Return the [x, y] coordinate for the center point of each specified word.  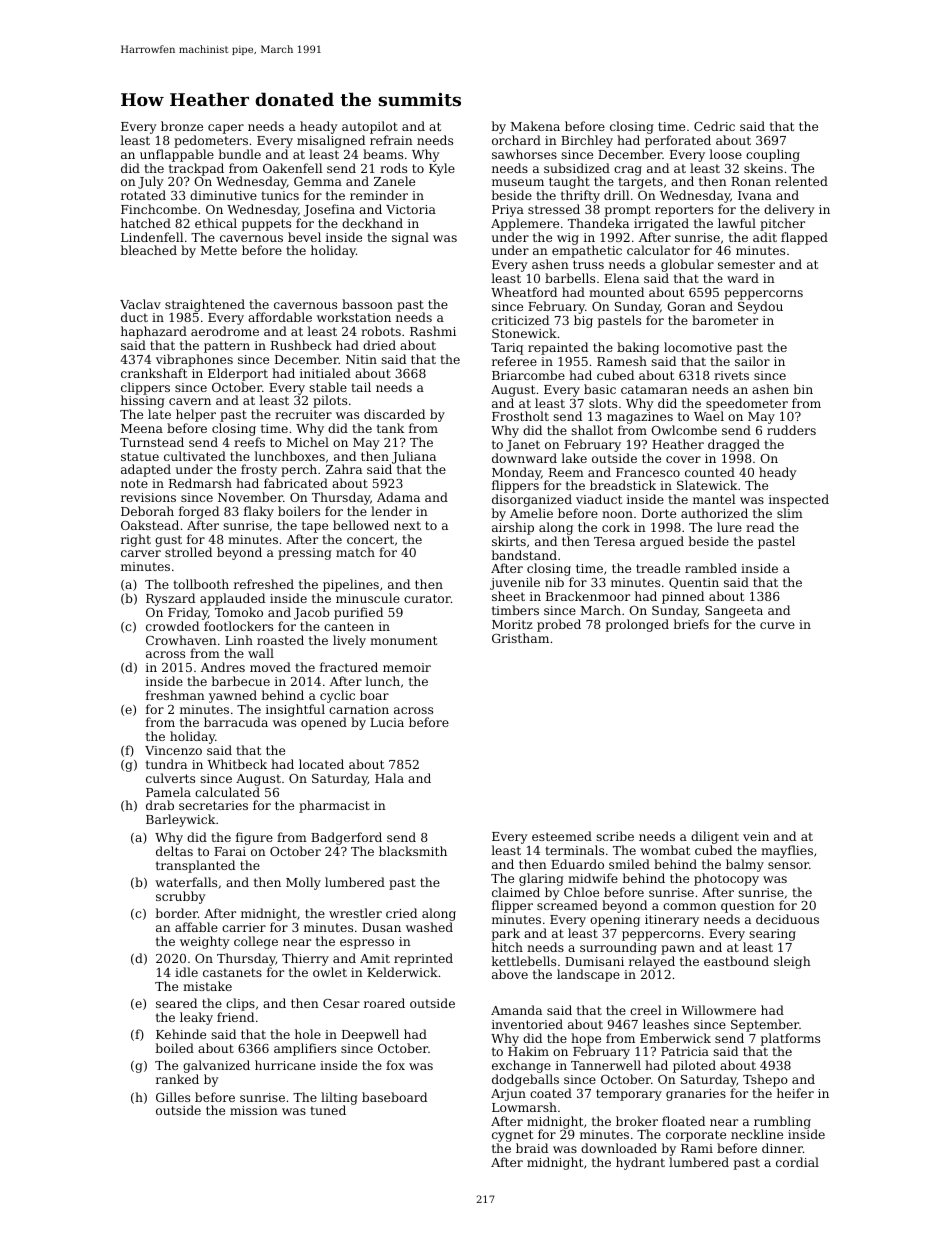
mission [254, 1110]
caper [226, 129]
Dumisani [594, 961]
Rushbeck [301, 345]
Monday [516, 474]
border [176, 913]
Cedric [714, 126]
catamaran [654, 389]
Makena [535, 126]
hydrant [640, 1163]
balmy [745, 865]
